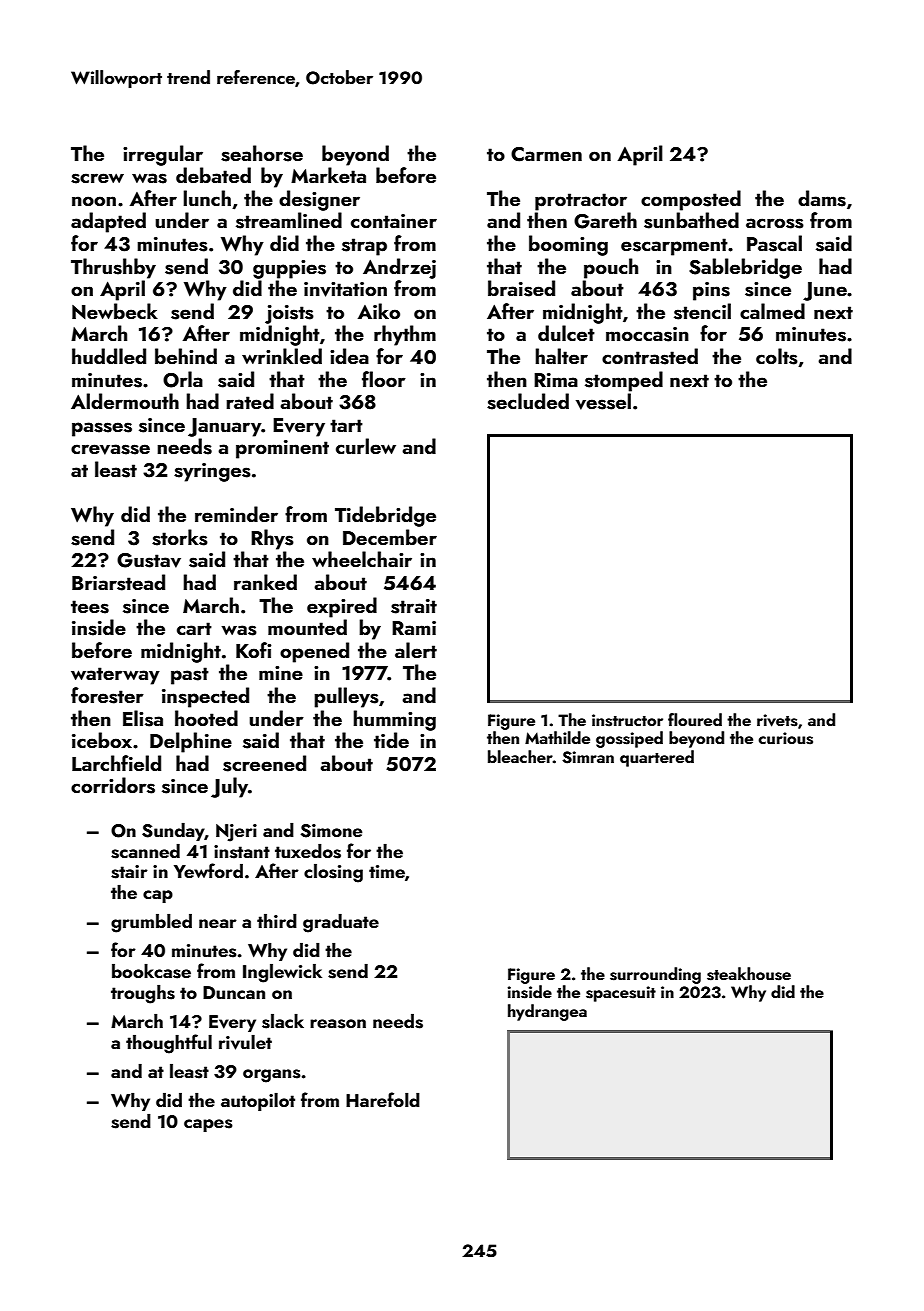 This screenshot has height=1311, width=924. What do you see at coordinates (702, 311) in the screenshot?
I see `stencil` at bounding box center [702, 311].
